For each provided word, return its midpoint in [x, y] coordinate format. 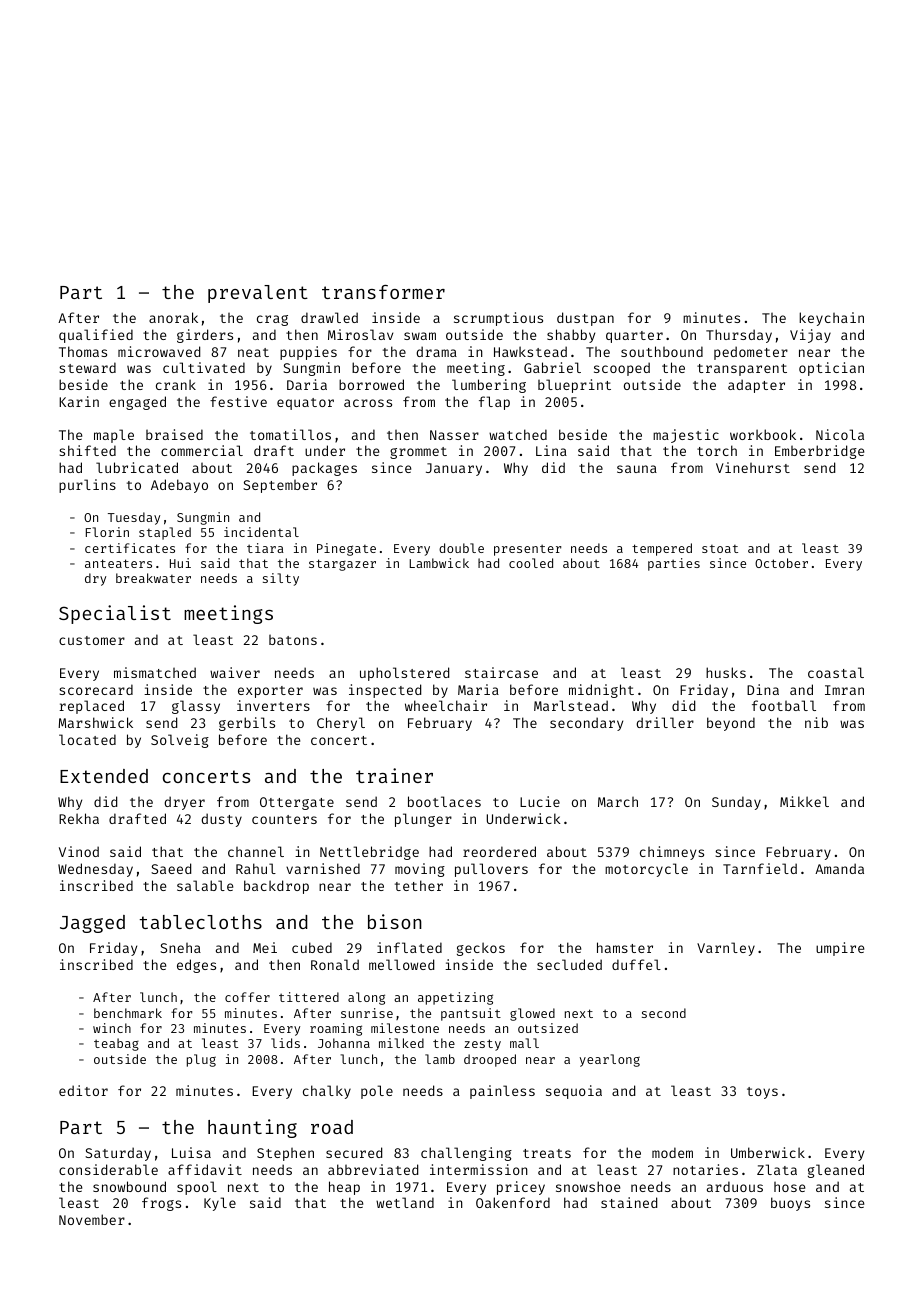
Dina [763, 689]
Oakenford [513, 1202]
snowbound [129, 1186]
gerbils [247, 724]
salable [205, 885]
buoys [790, 1204]
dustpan [585, 319]
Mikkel [804, 801]
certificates [130, 548]
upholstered [404, 674]
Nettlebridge [369, 853]
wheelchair [446, 705]
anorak [173, 317]
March [618, 802]
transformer [383, 292]
